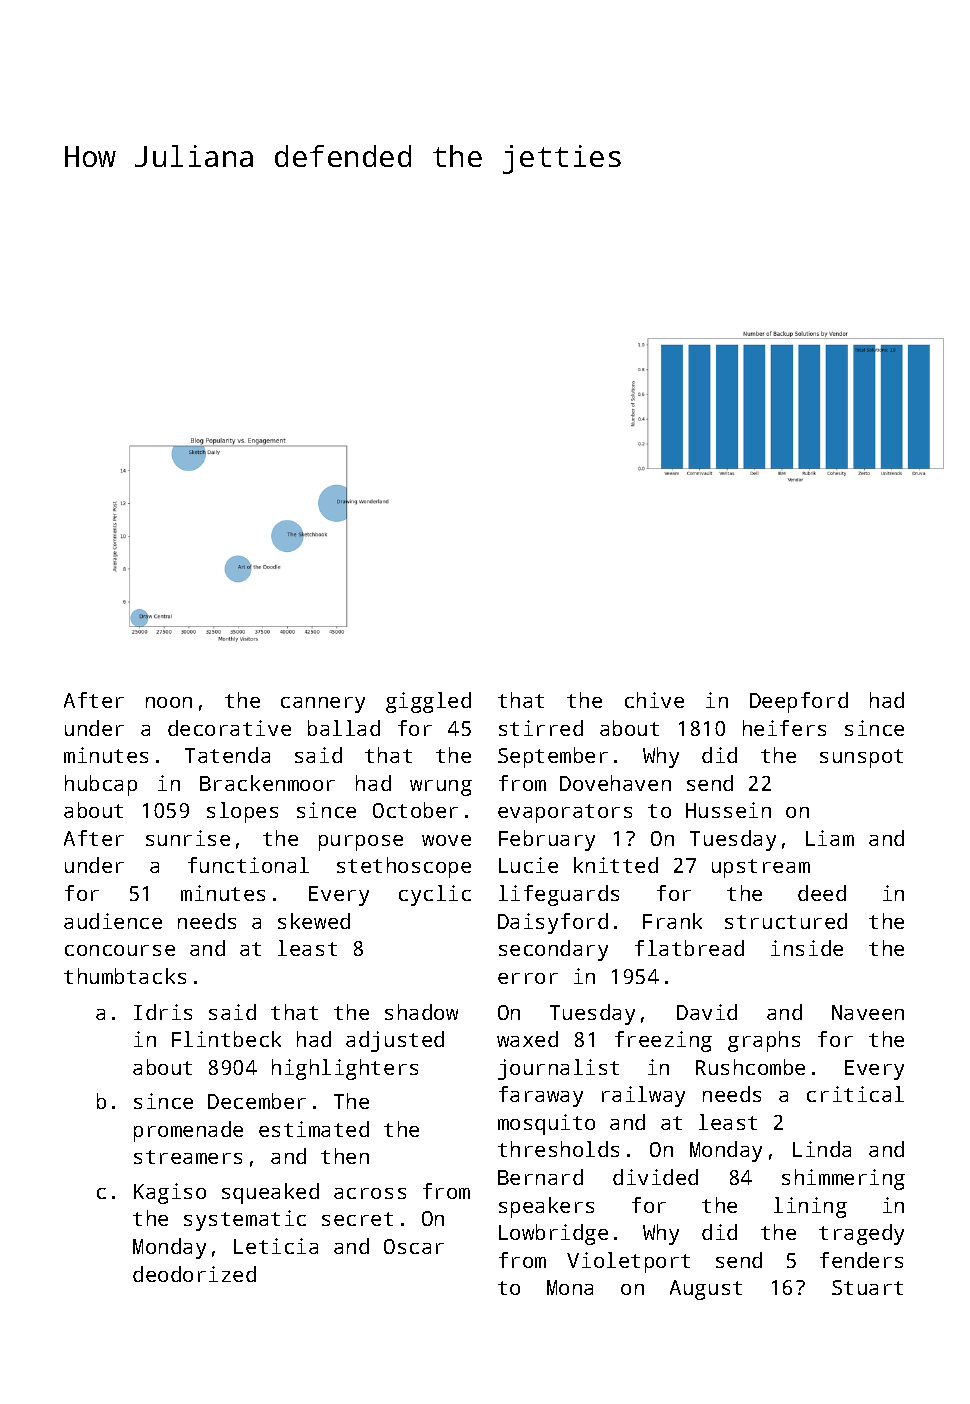 This screenshot has width=970, height=1404. I want to click on chive, so click(654, 700).
